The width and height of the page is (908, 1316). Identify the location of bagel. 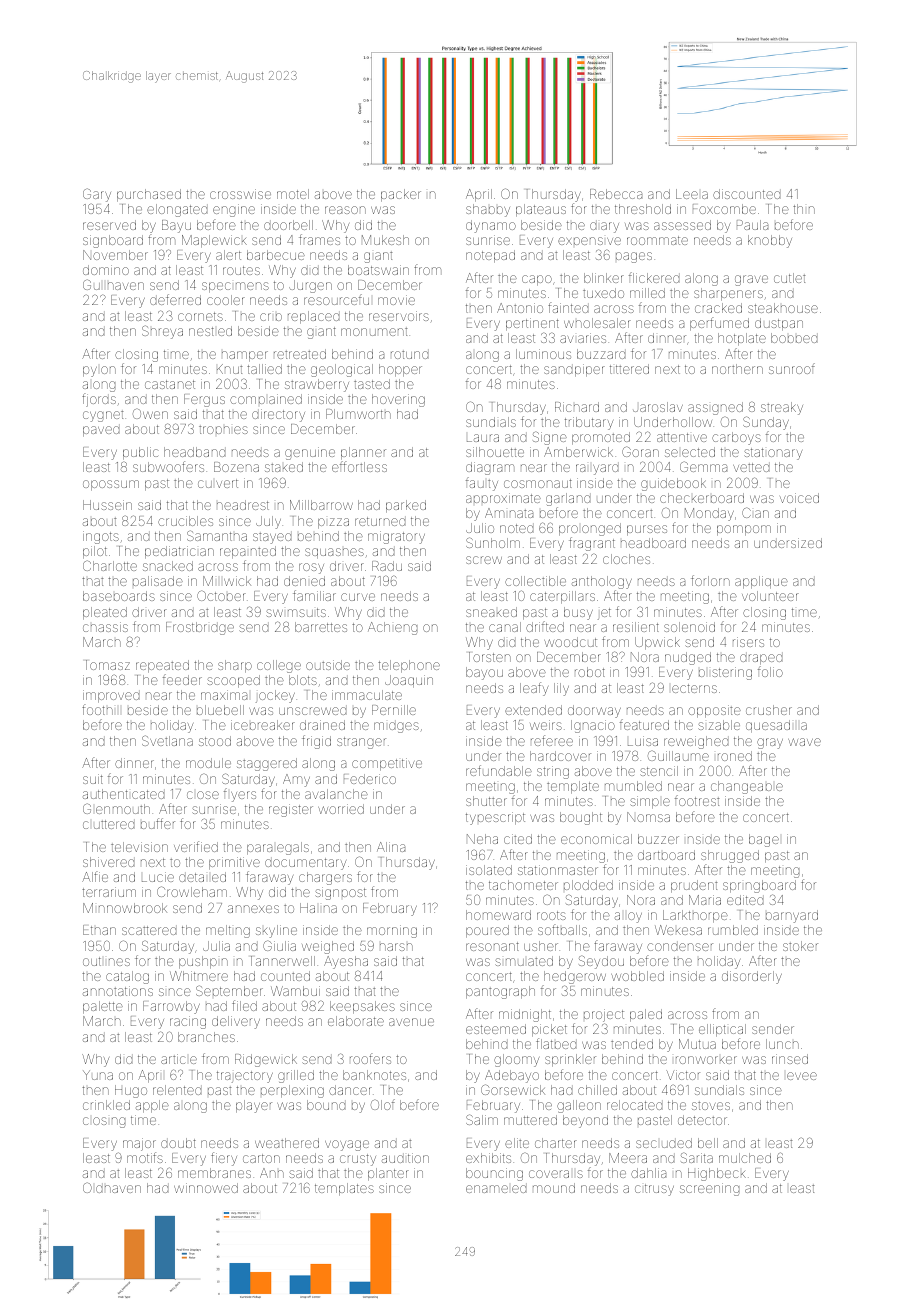
(764, 840).
